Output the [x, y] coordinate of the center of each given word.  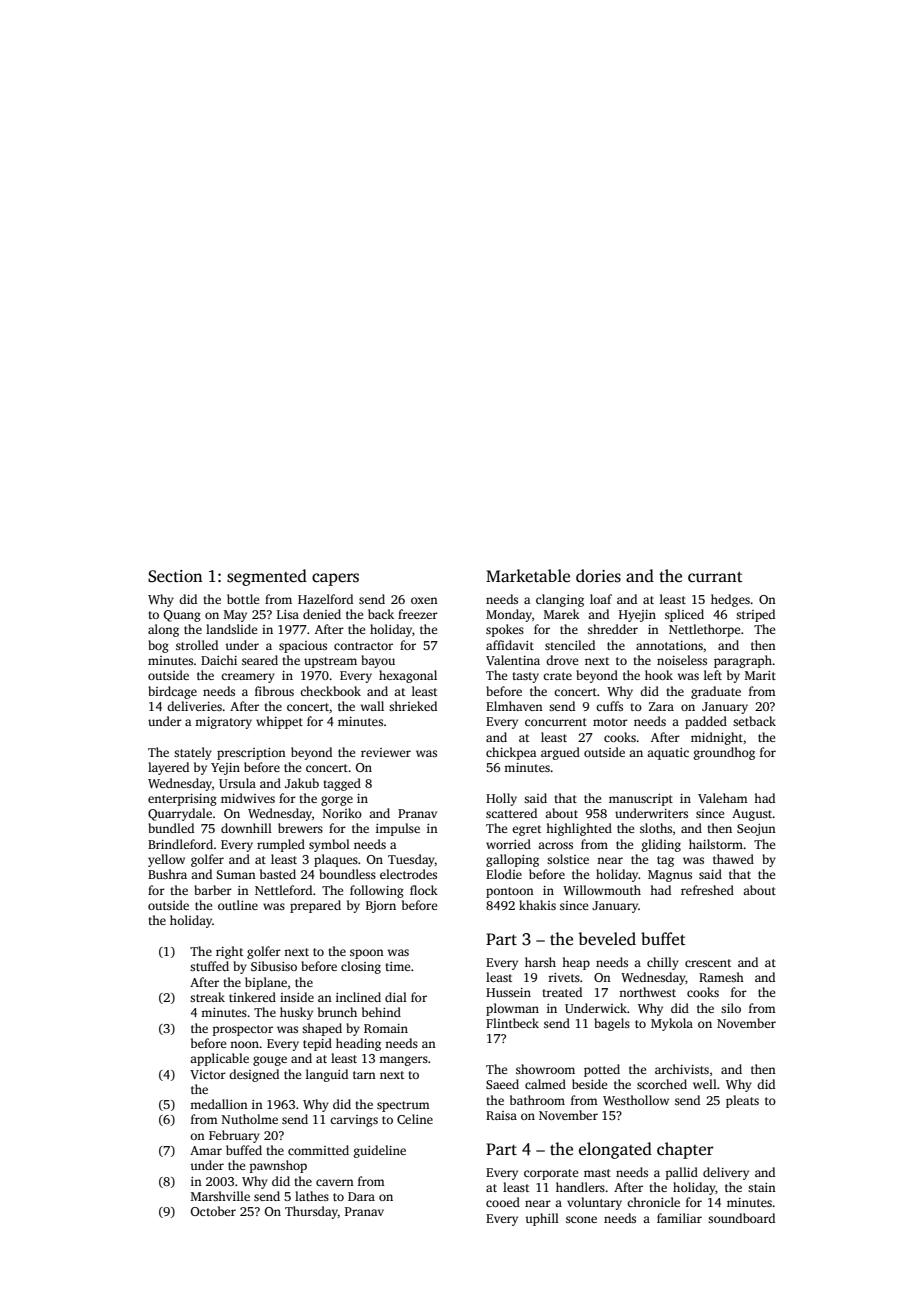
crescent [708, 963]
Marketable [528, 576]
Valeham [723, 798]
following [377, 891]
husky [296, 1013]
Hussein [508, 992]
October [213, 1211]
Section [175, 576]
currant [715, 577]
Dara [361, 1196]
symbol [329, 845]
